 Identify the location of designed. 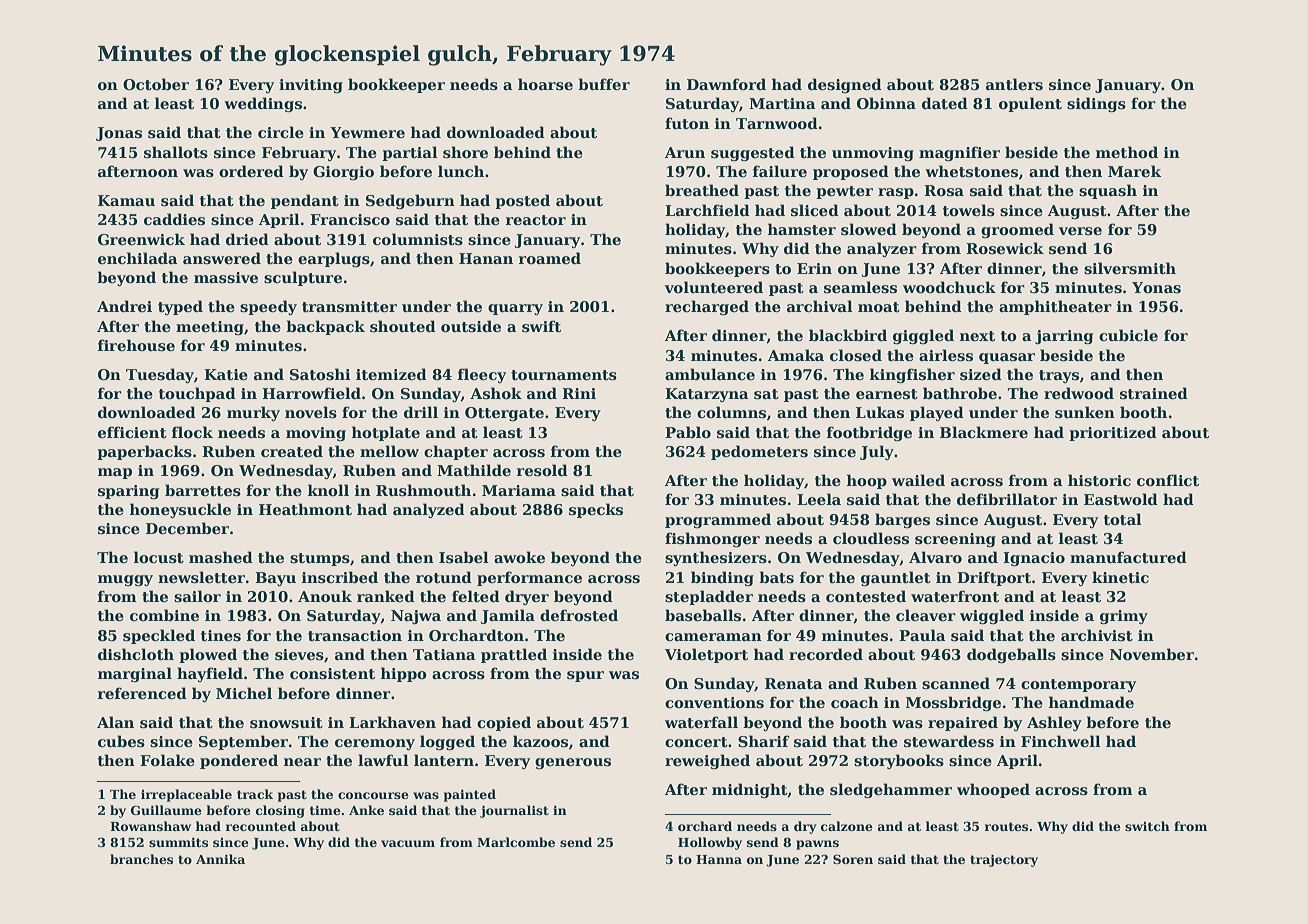
(845, 85).
